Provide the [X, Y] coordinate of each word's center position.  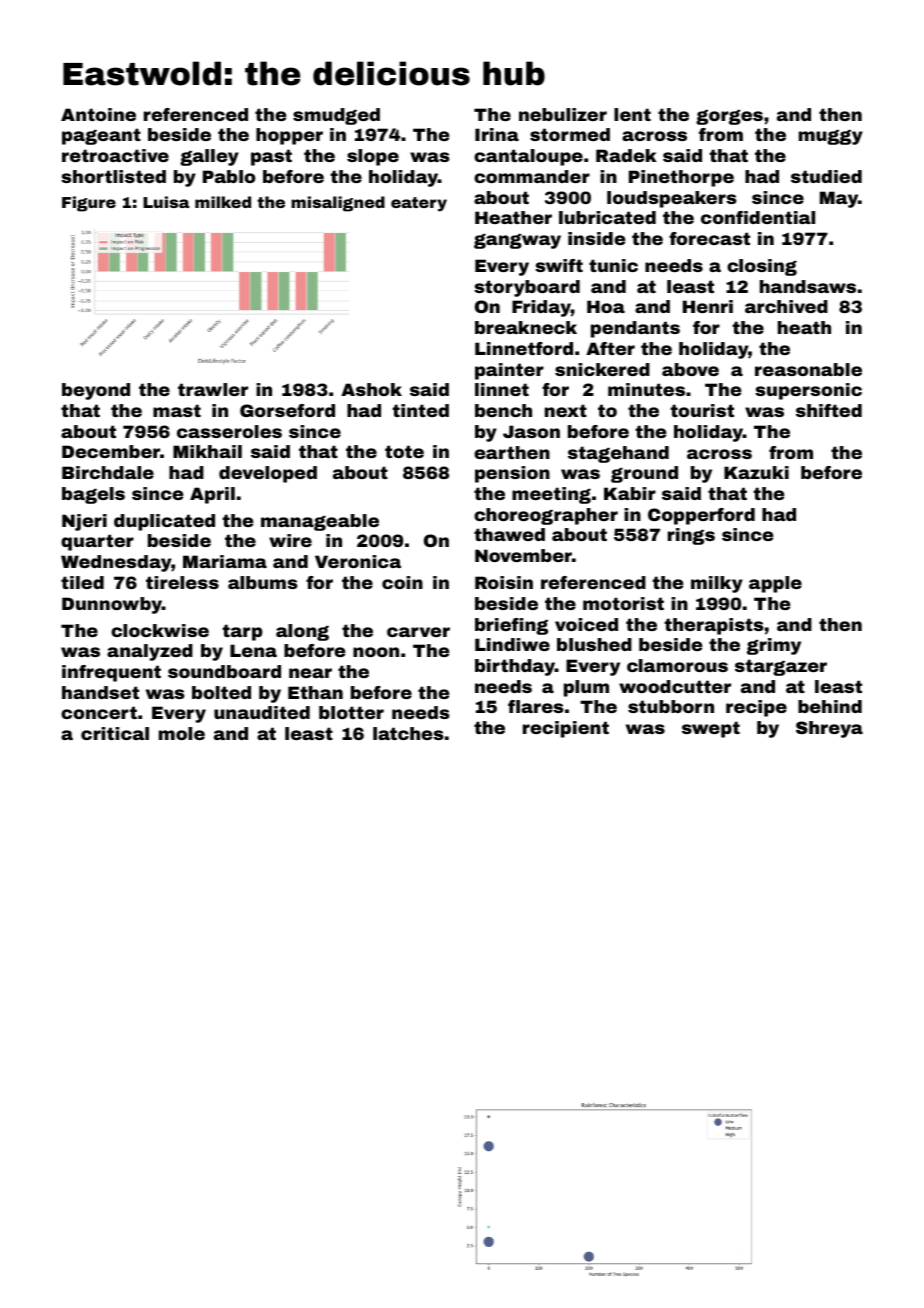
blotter [351, 712]
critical [115, 733]
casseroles [229, 431]
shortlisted [113, 176]
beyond [96, 391]
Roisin [504, 582]
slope [373, 157]
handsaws [808, 286]
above [690, 369]
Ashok [371, 389]
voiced [586, 624]
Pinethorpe [681, 178]
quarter [97, 542]
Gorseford [287, 410]
